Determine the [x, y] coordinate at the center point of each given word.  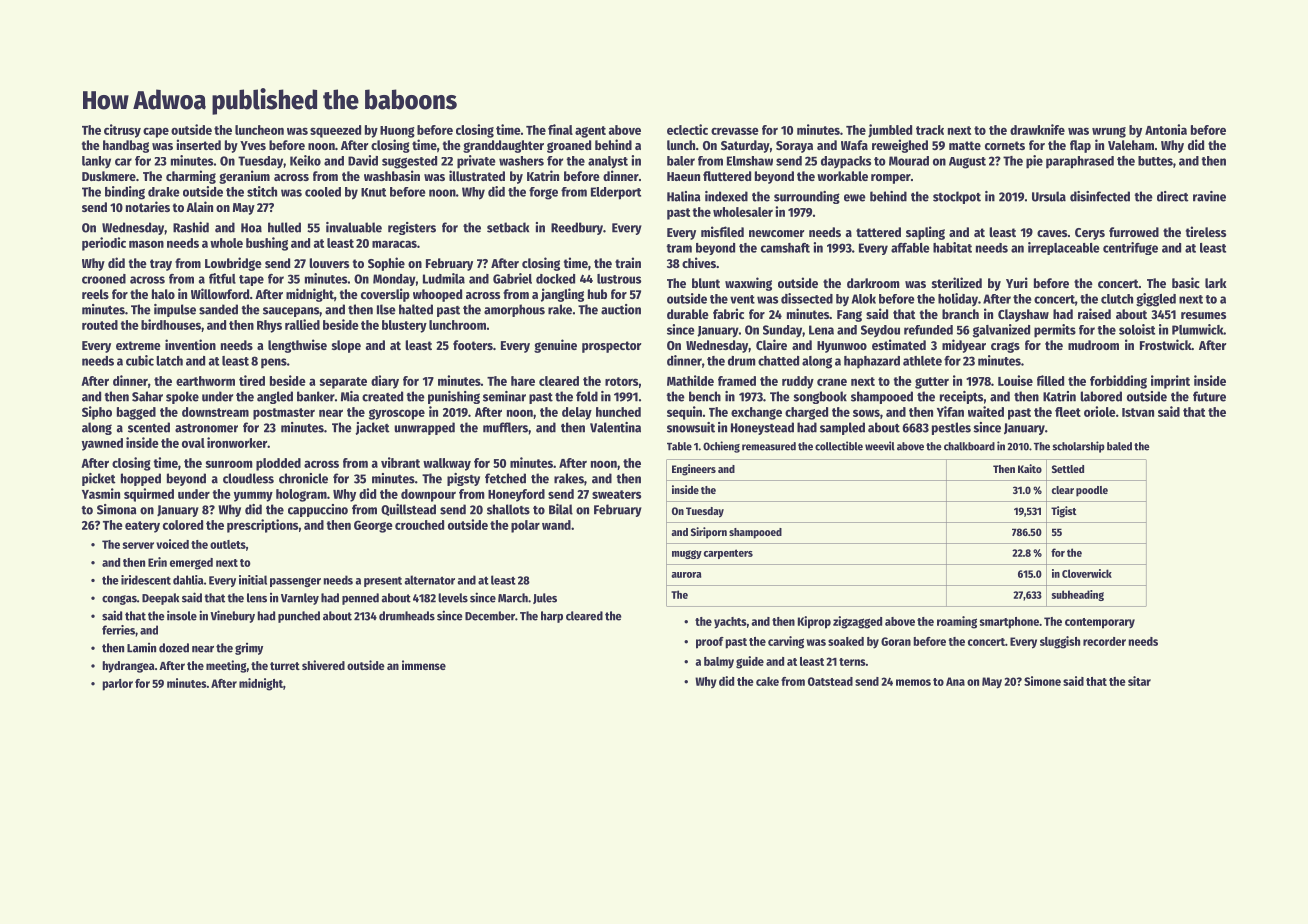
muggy [687, 554]
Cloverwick [1087, 573]
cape [156, 132]
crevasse [735, 131]
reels [95, 294]
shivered [323, 665]
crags [1005, 347]
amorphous [514, 310]
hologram [301, 495]
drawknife [1037, 129]
